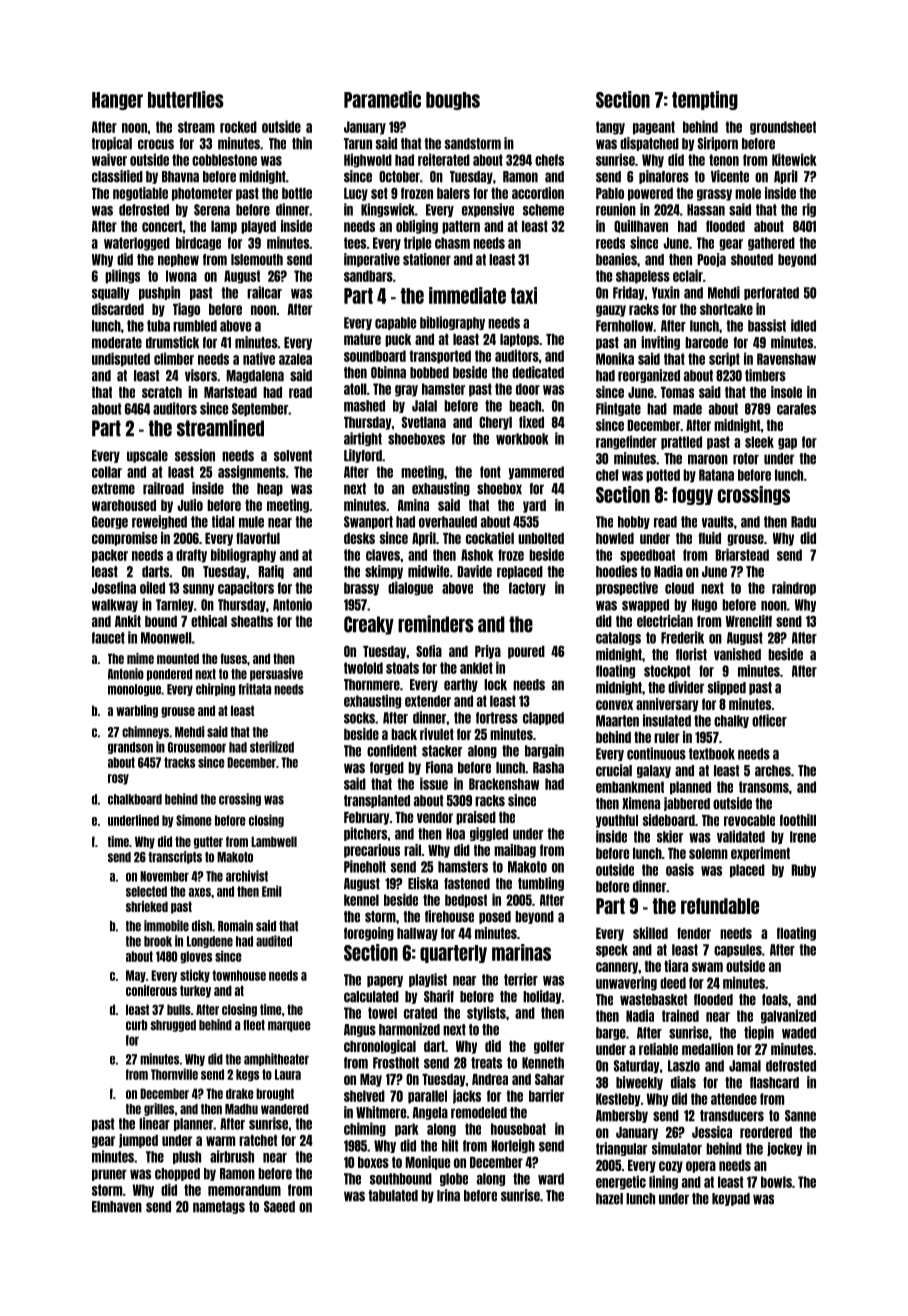 The image size is (908, 1316). Describe the element at coordinates (803, 522) in the screenshot. I see `Radu` at that location.
